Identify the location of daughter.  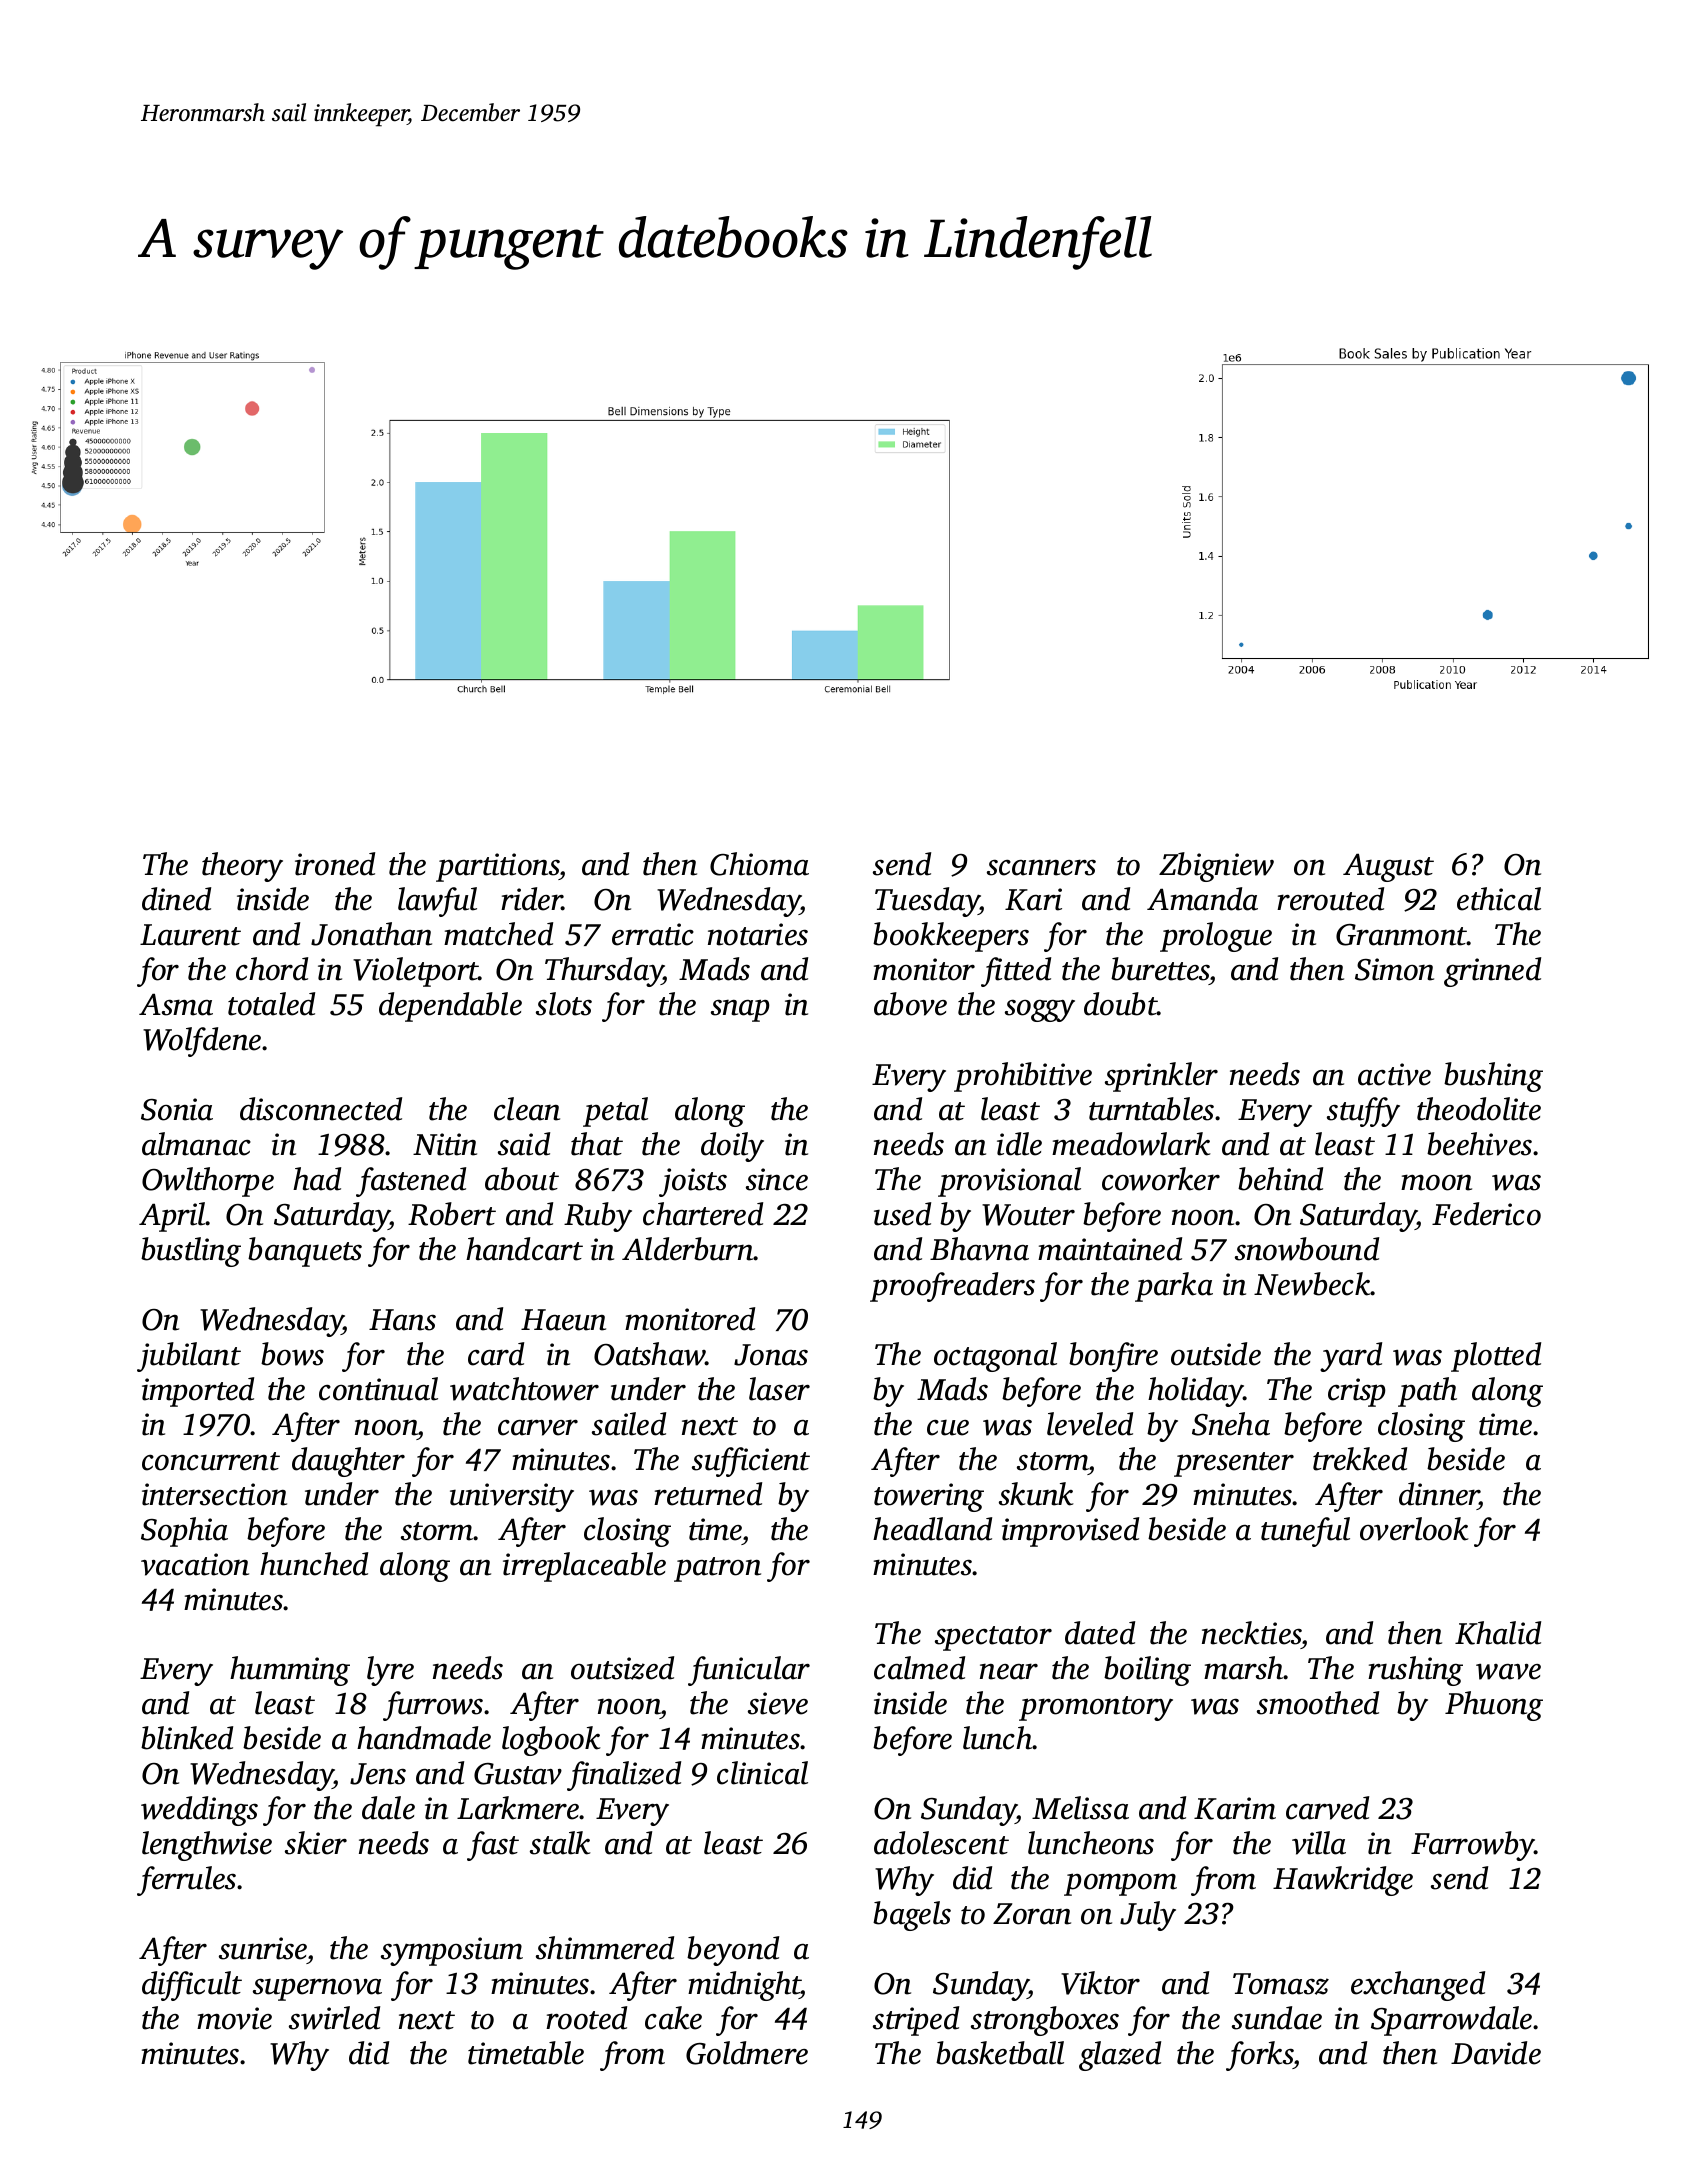
(348, 1462).
